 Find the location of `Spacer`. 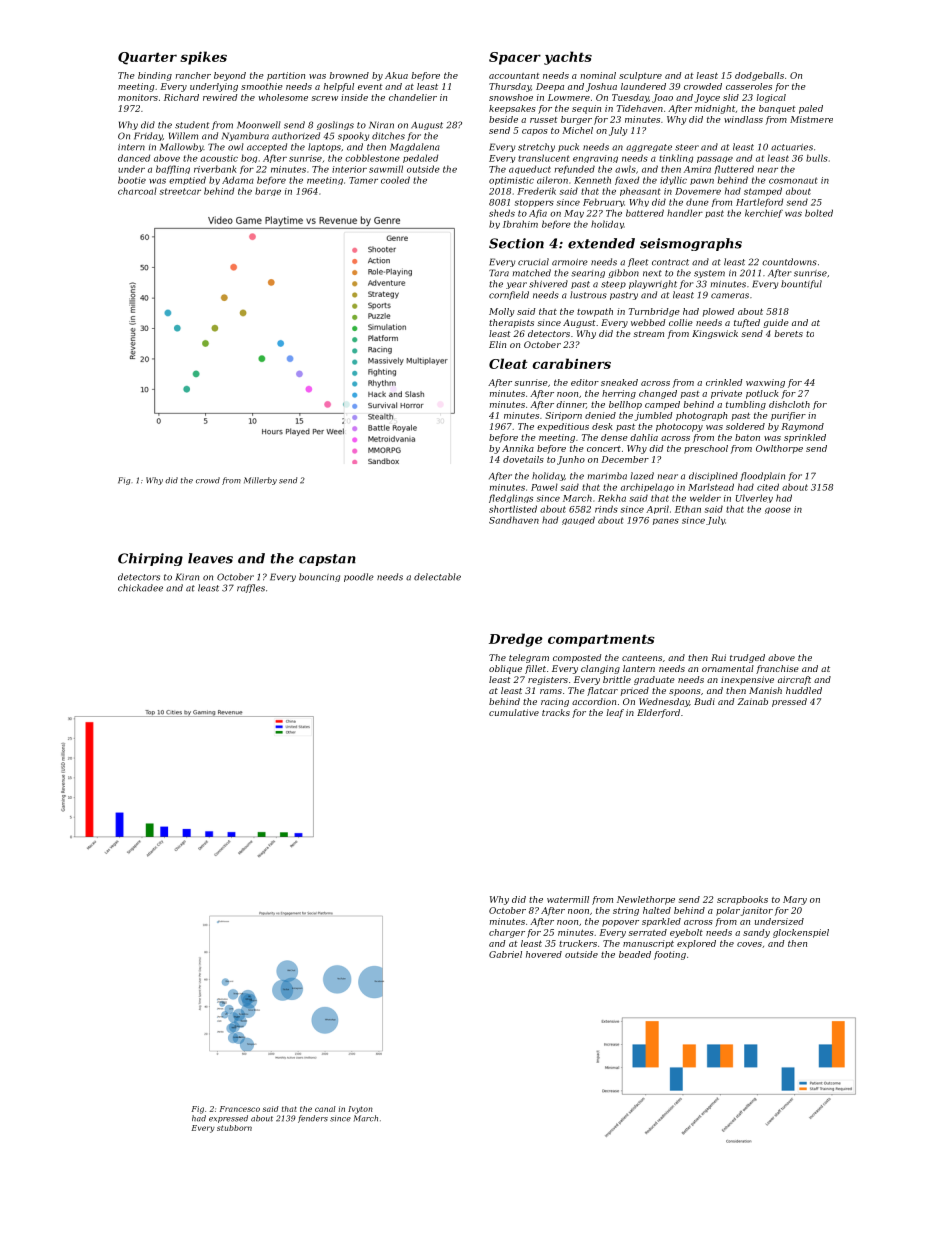

Spacer is located at coordinates (515, 58).
